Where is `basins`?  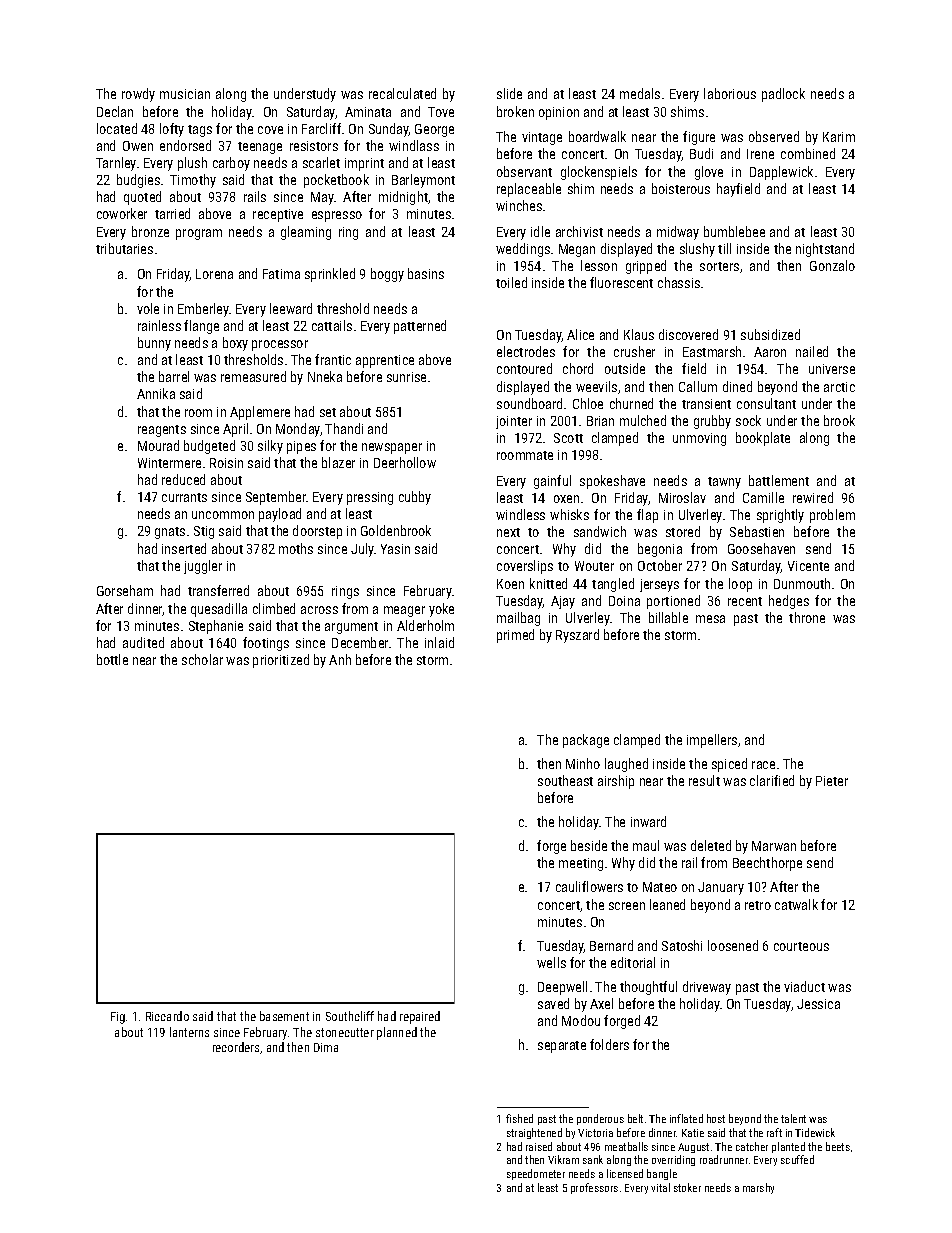 basins is located at coordinates (426, 273).
